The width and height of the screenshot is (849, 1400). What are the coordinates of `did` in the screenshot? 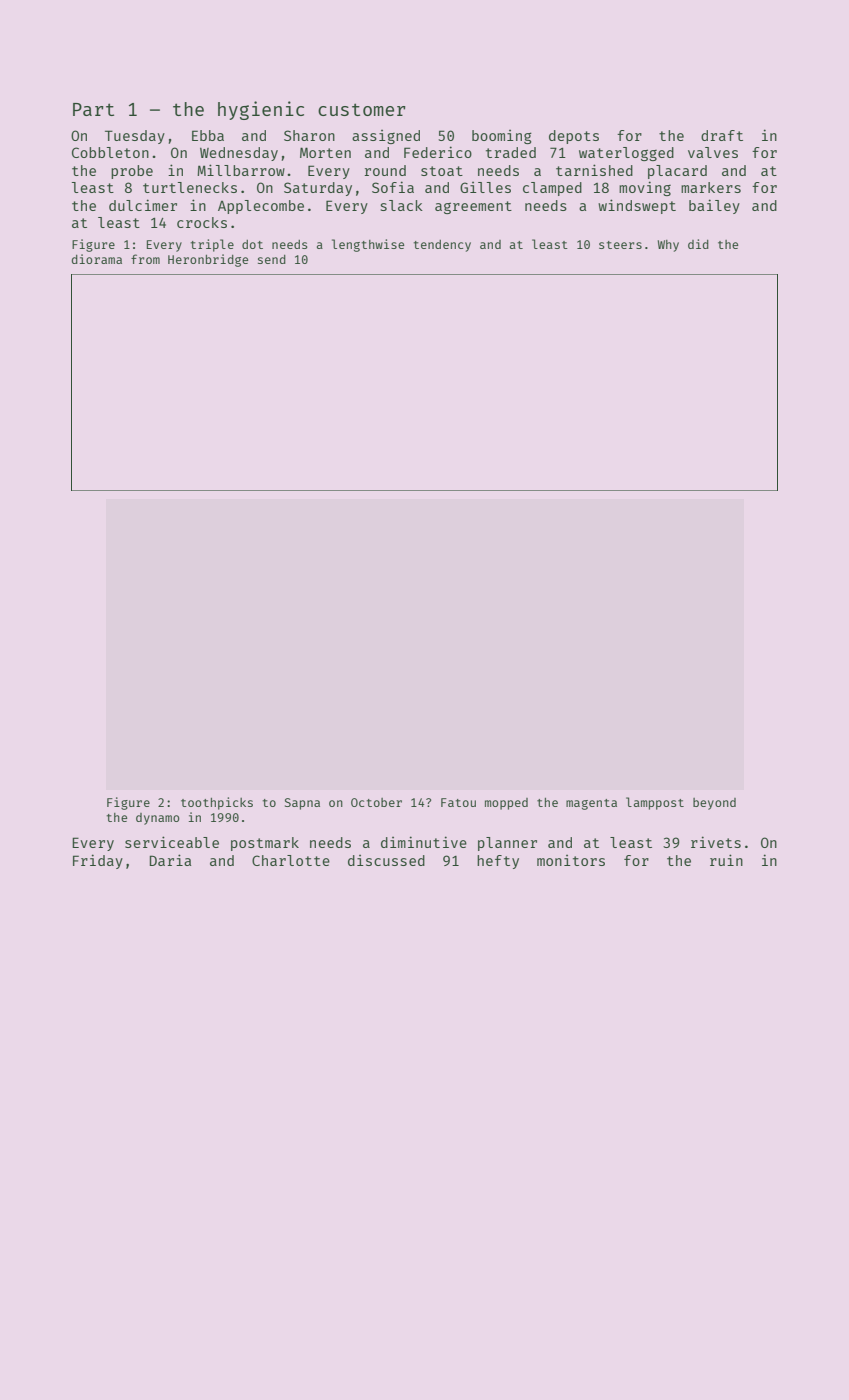 It's located at (698, 244).
